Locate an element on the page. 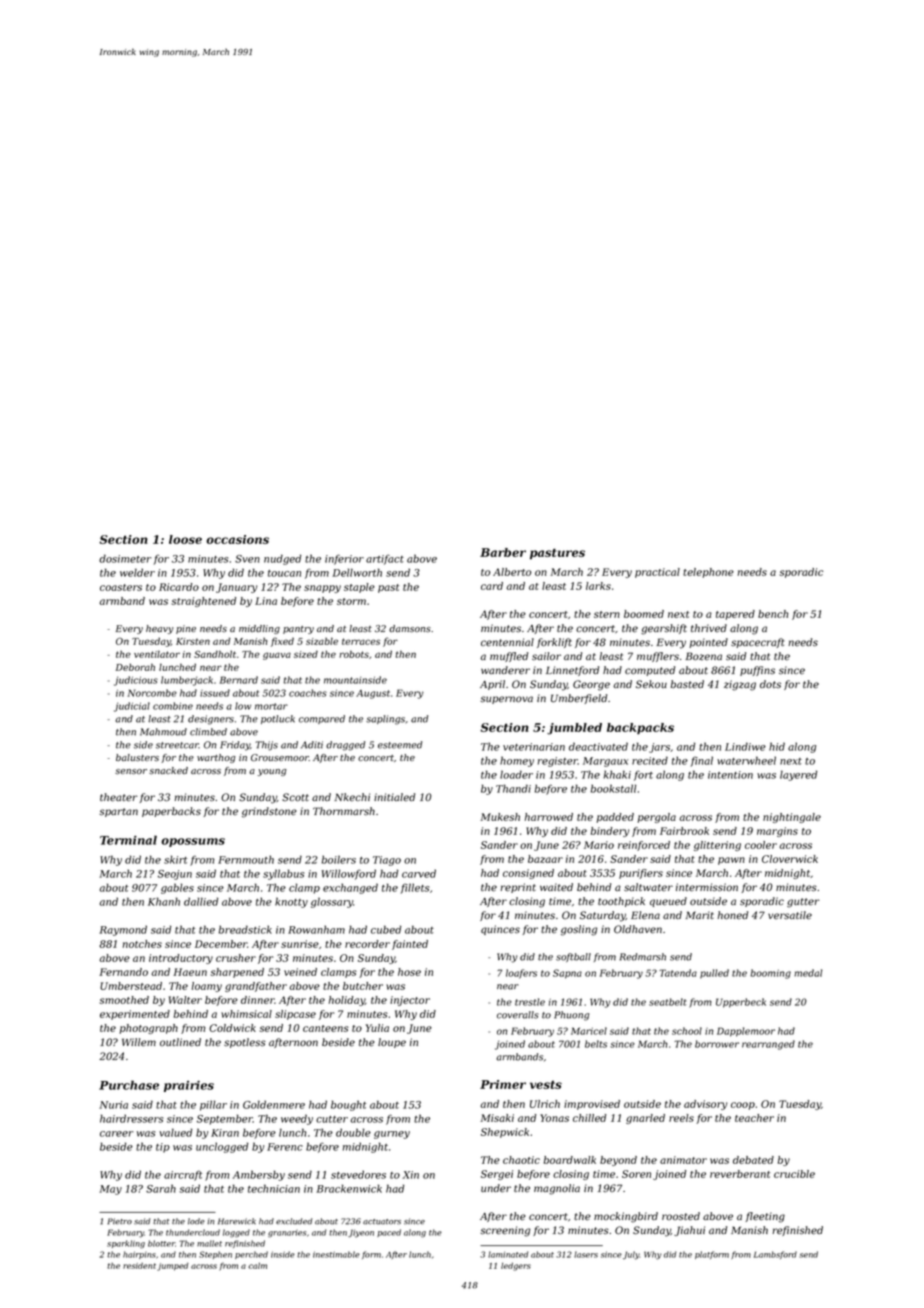 This document has height=1308, width=924. jumped is located at coordinates (172, 1267).
